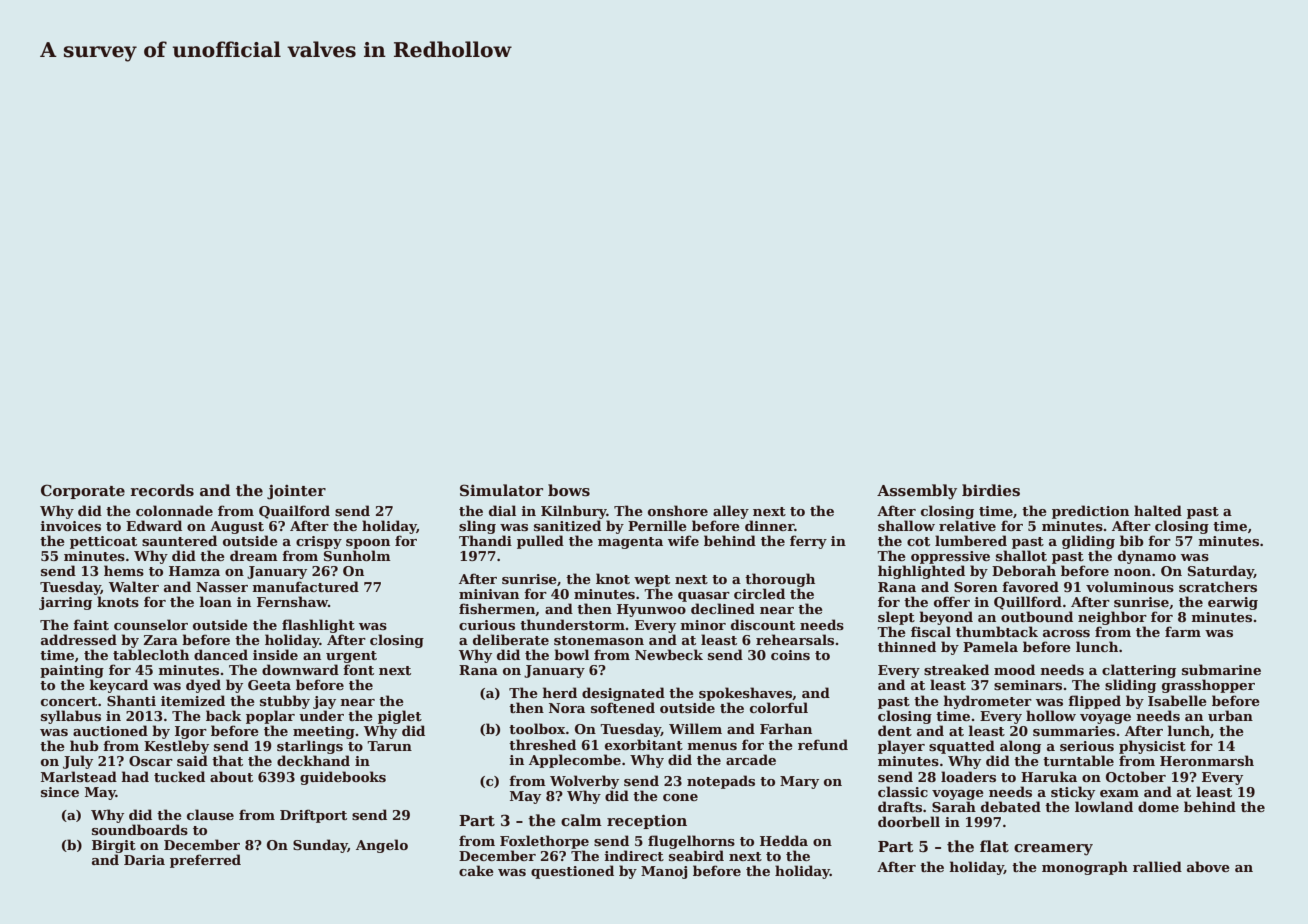 This document has width=1308, height=924. I want to click on Nora, so click(567, 708).
